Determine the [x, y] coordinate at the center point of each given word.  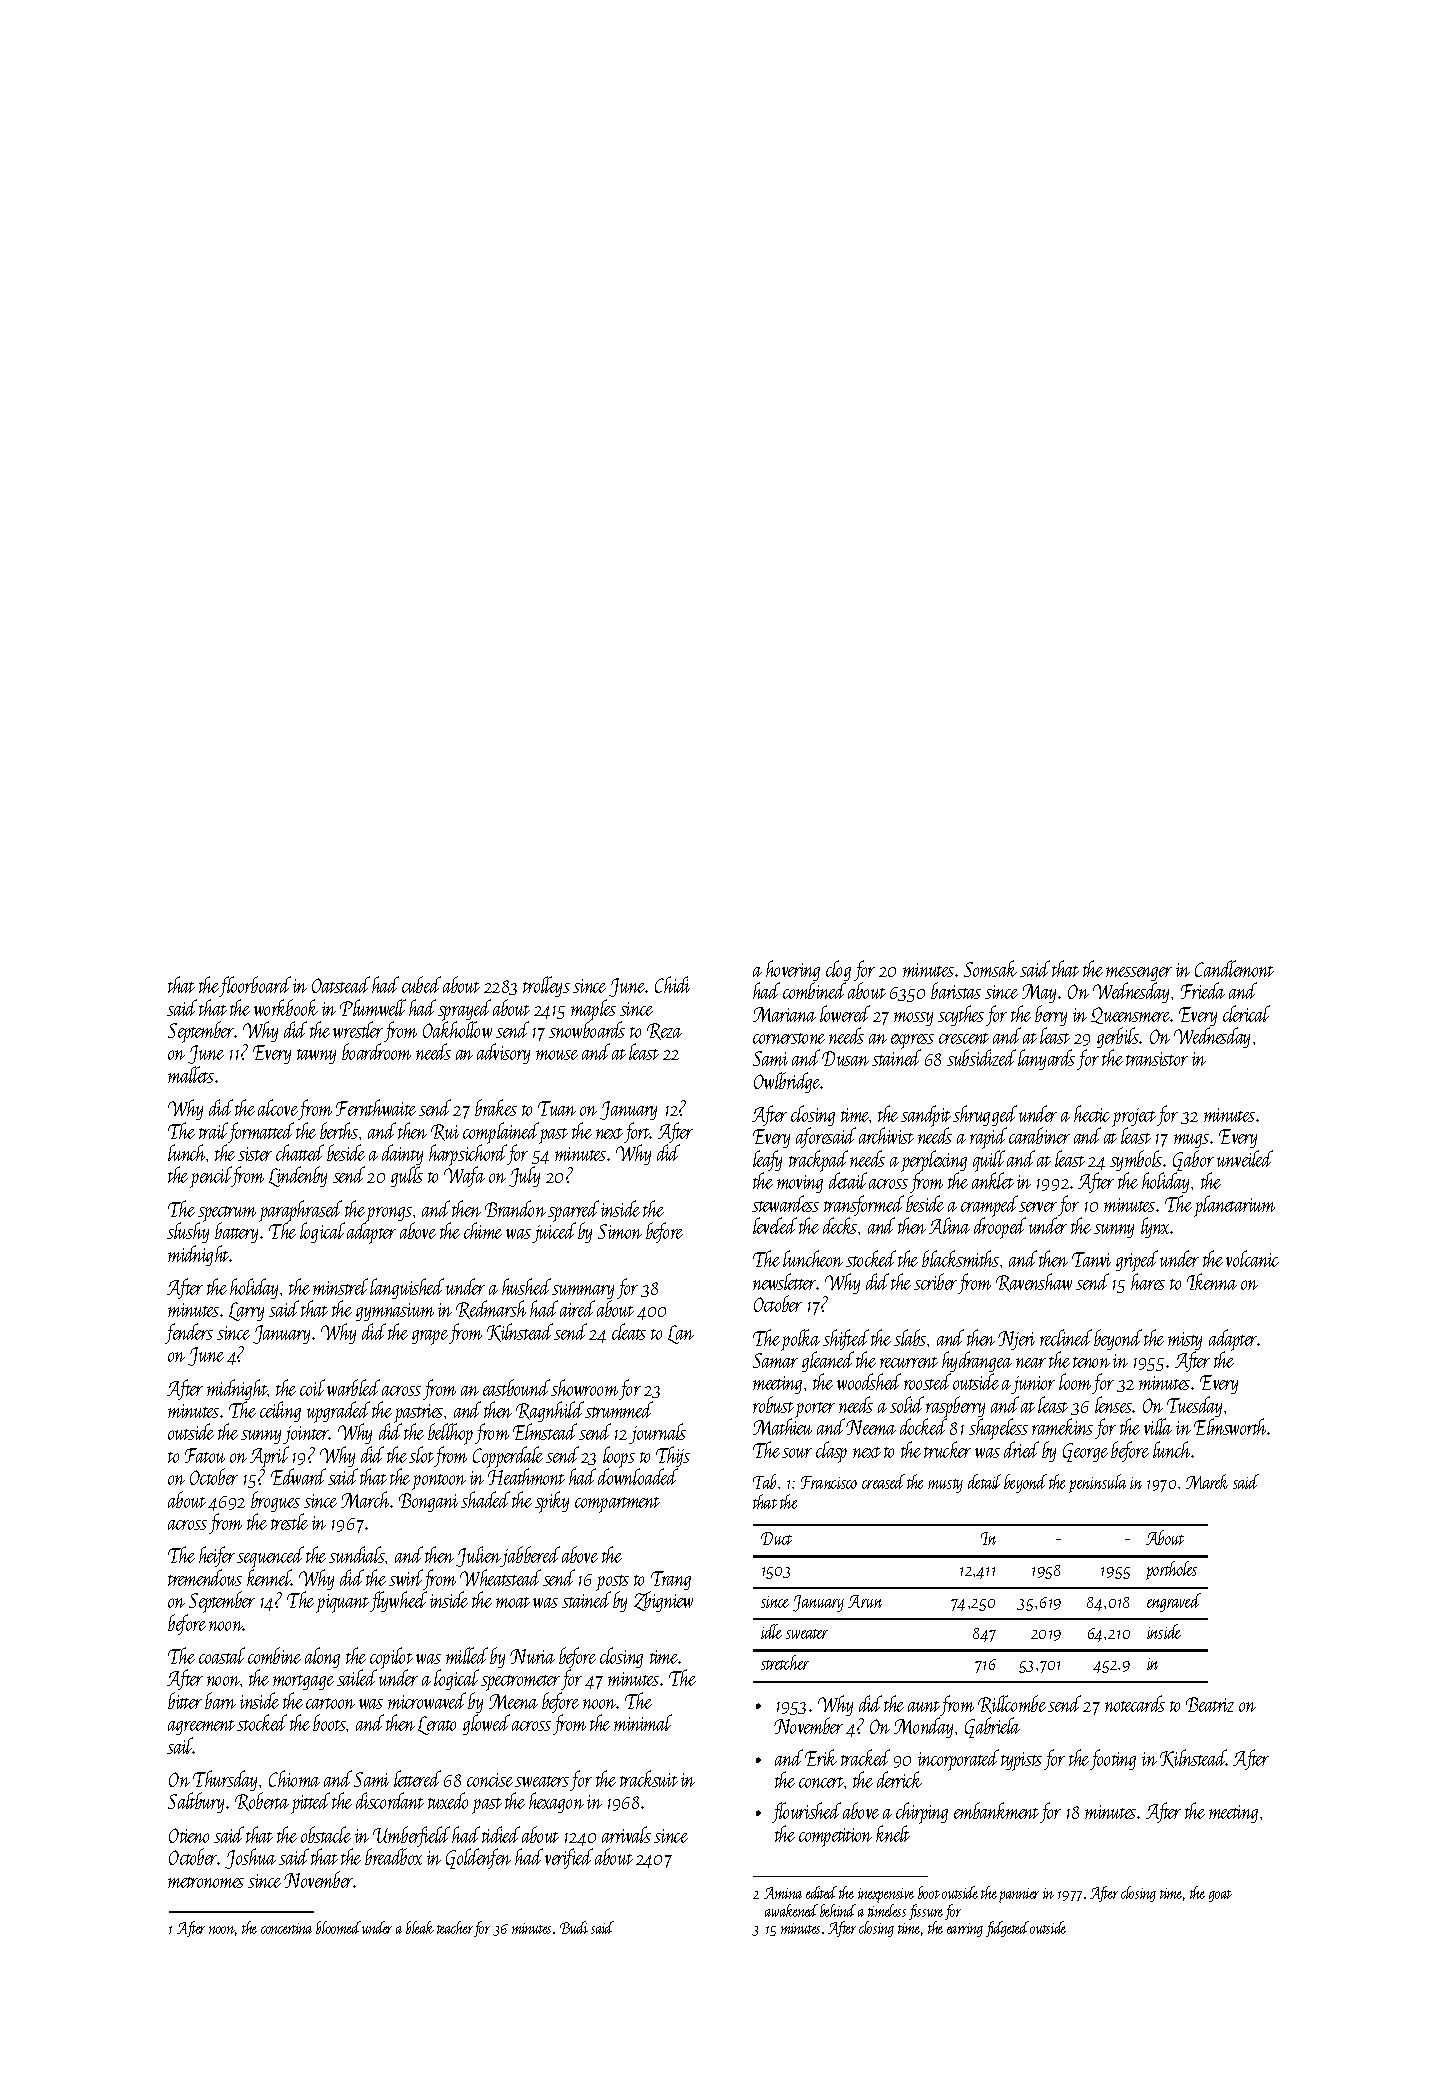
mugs [1191, 1141]
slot [421, 1454]
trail [213, 1130]
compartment [617, 1505]
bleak [420, 1927]
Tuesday [1194, 1406]
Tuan [557, 1108]
